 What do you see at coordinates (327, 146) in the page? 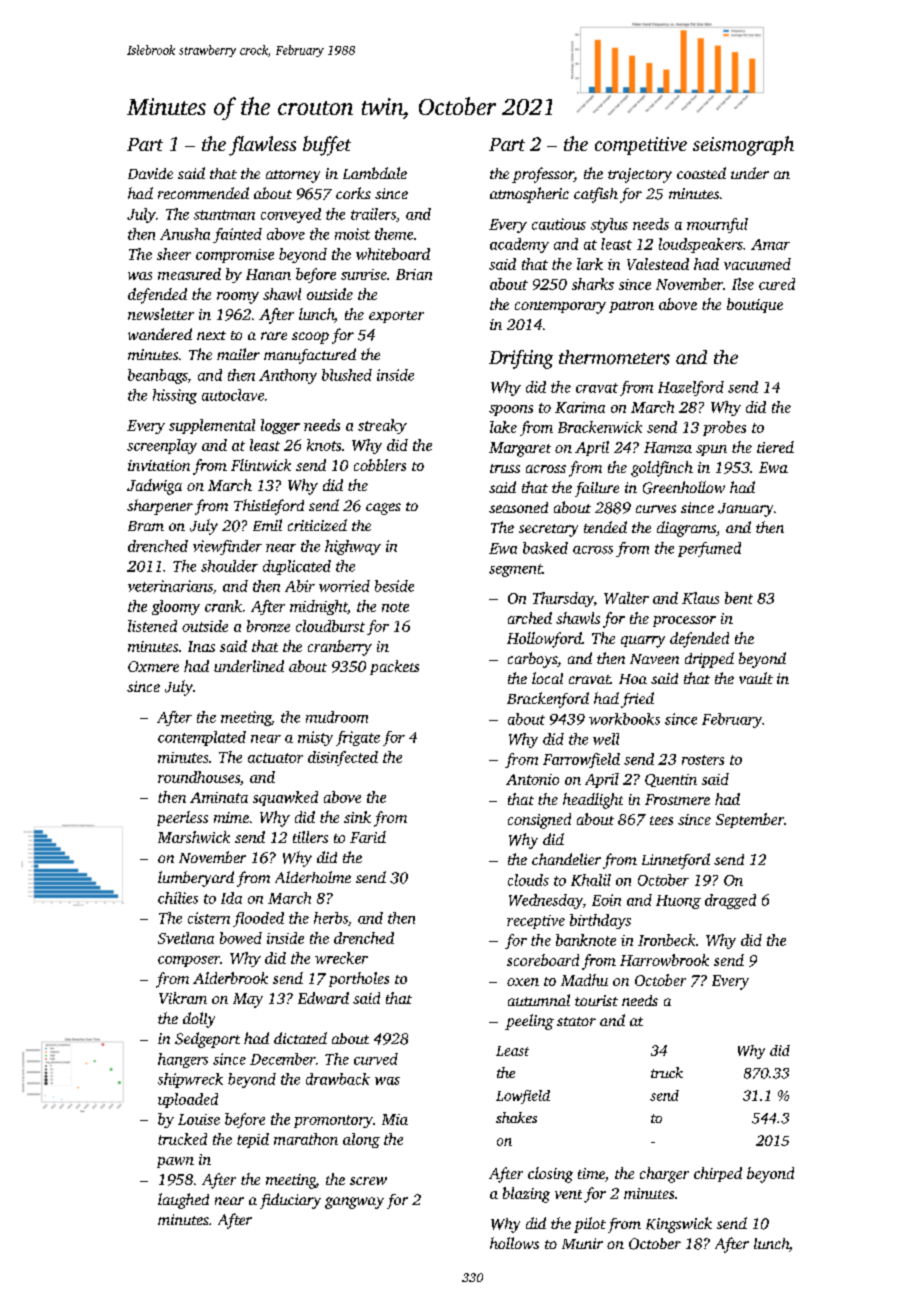
I see `buffet` at bounding box center [327, 146].
